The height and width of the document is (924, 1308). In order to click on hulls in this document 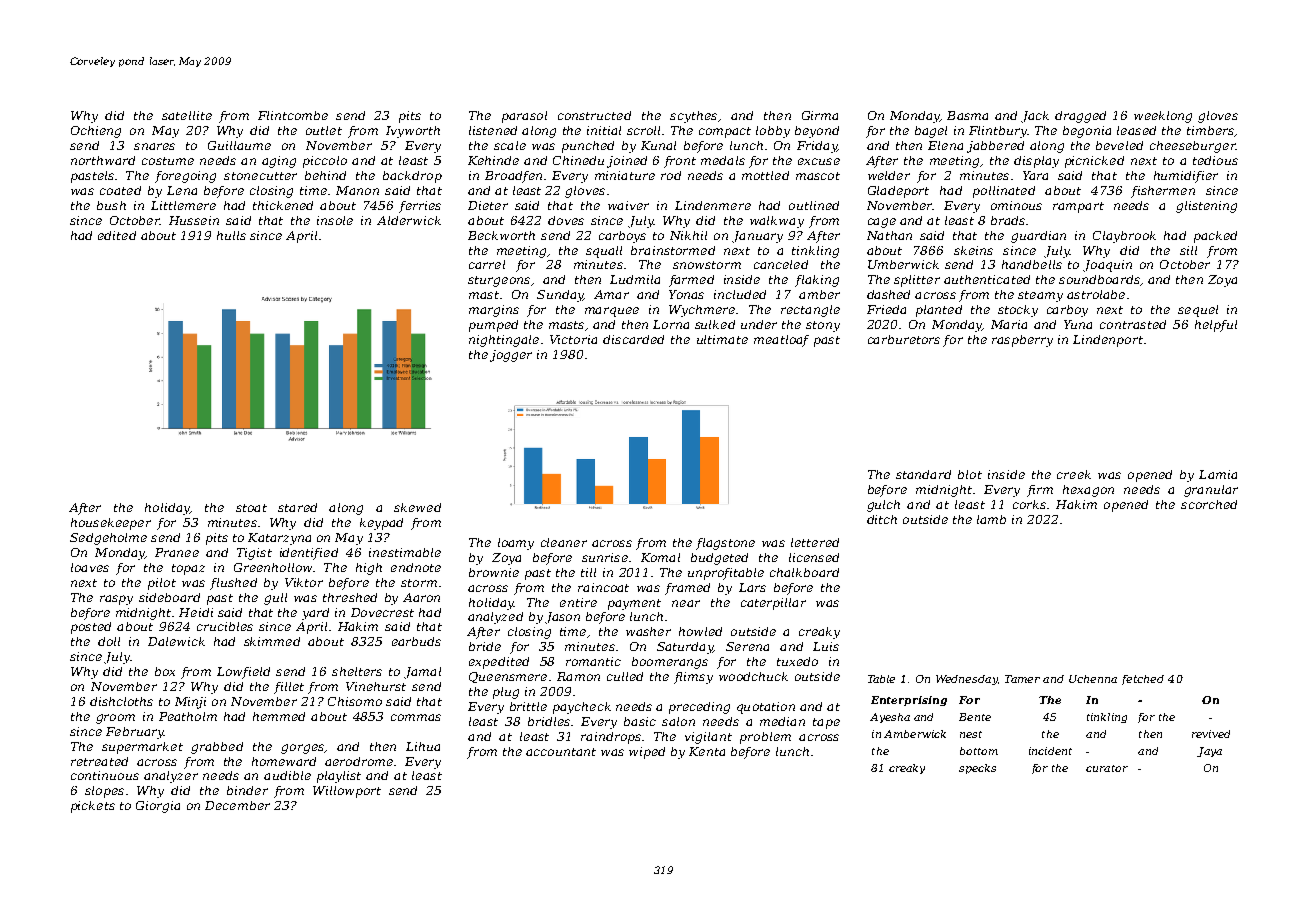, I will do `click(231, 235)`.
